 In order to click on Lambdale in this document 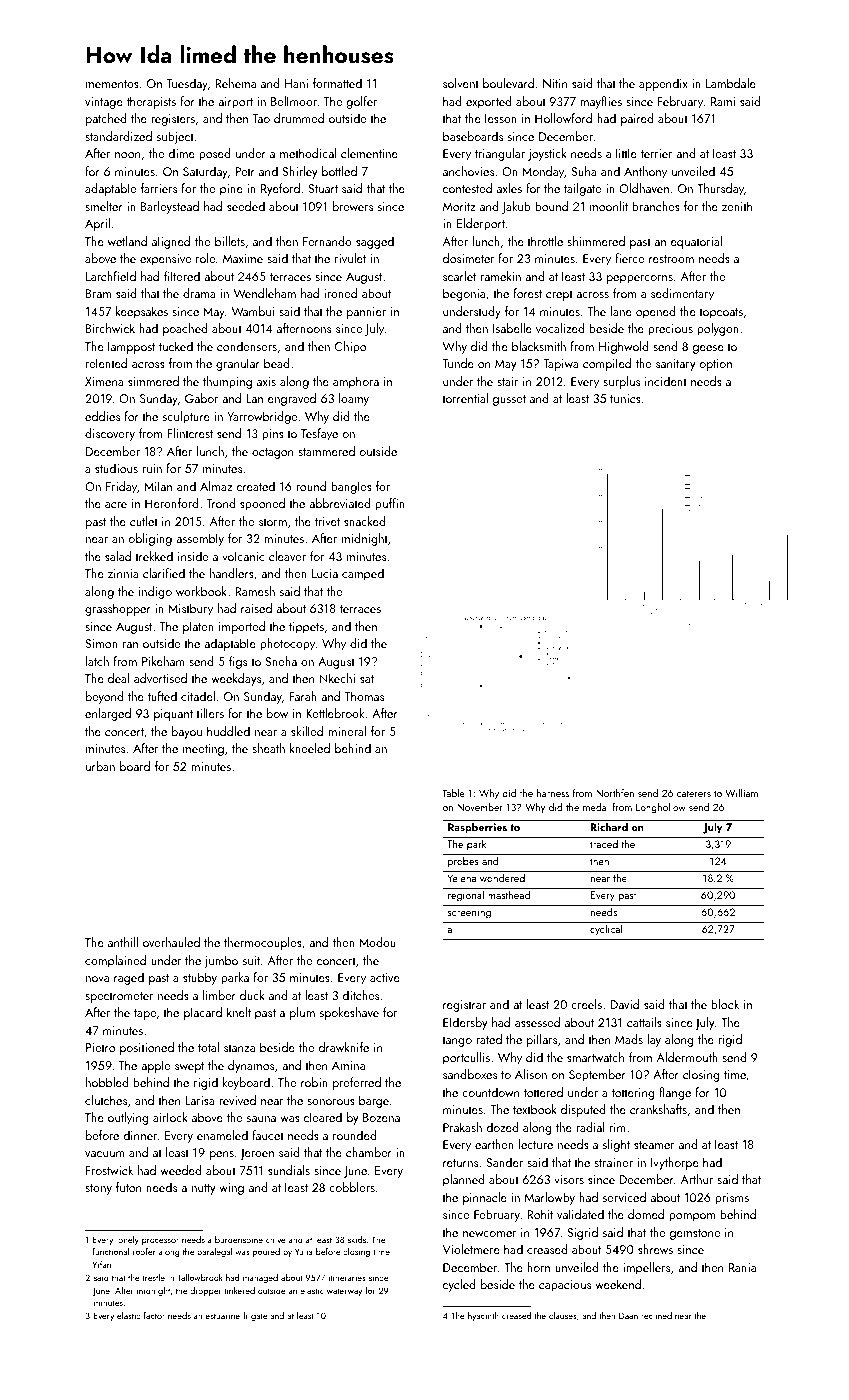, I will do `click(731, 83)`.
